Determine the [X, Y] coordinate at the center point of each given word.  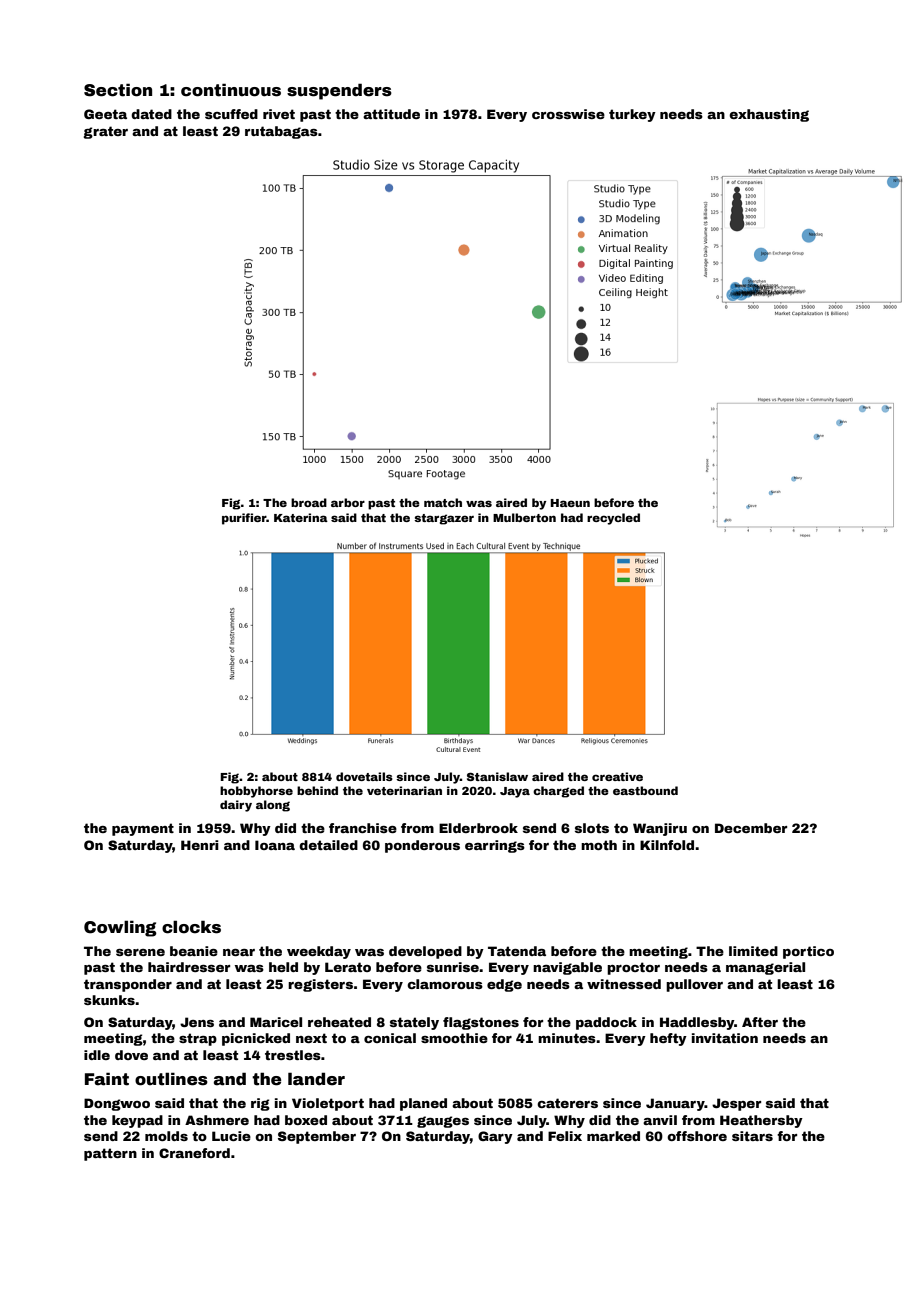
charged [558, 792]
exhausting [769, 115]
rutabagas [281, 132]
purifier [244, 519]
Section [118, 90]
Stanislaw [497, 776]
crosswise [568, 114]
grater [105, 132]
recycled [613, 519]
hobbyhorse [256, 792]
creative [617, 776]
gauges [443, 1122]
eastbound [645, 790]
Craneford [194, 1153]
